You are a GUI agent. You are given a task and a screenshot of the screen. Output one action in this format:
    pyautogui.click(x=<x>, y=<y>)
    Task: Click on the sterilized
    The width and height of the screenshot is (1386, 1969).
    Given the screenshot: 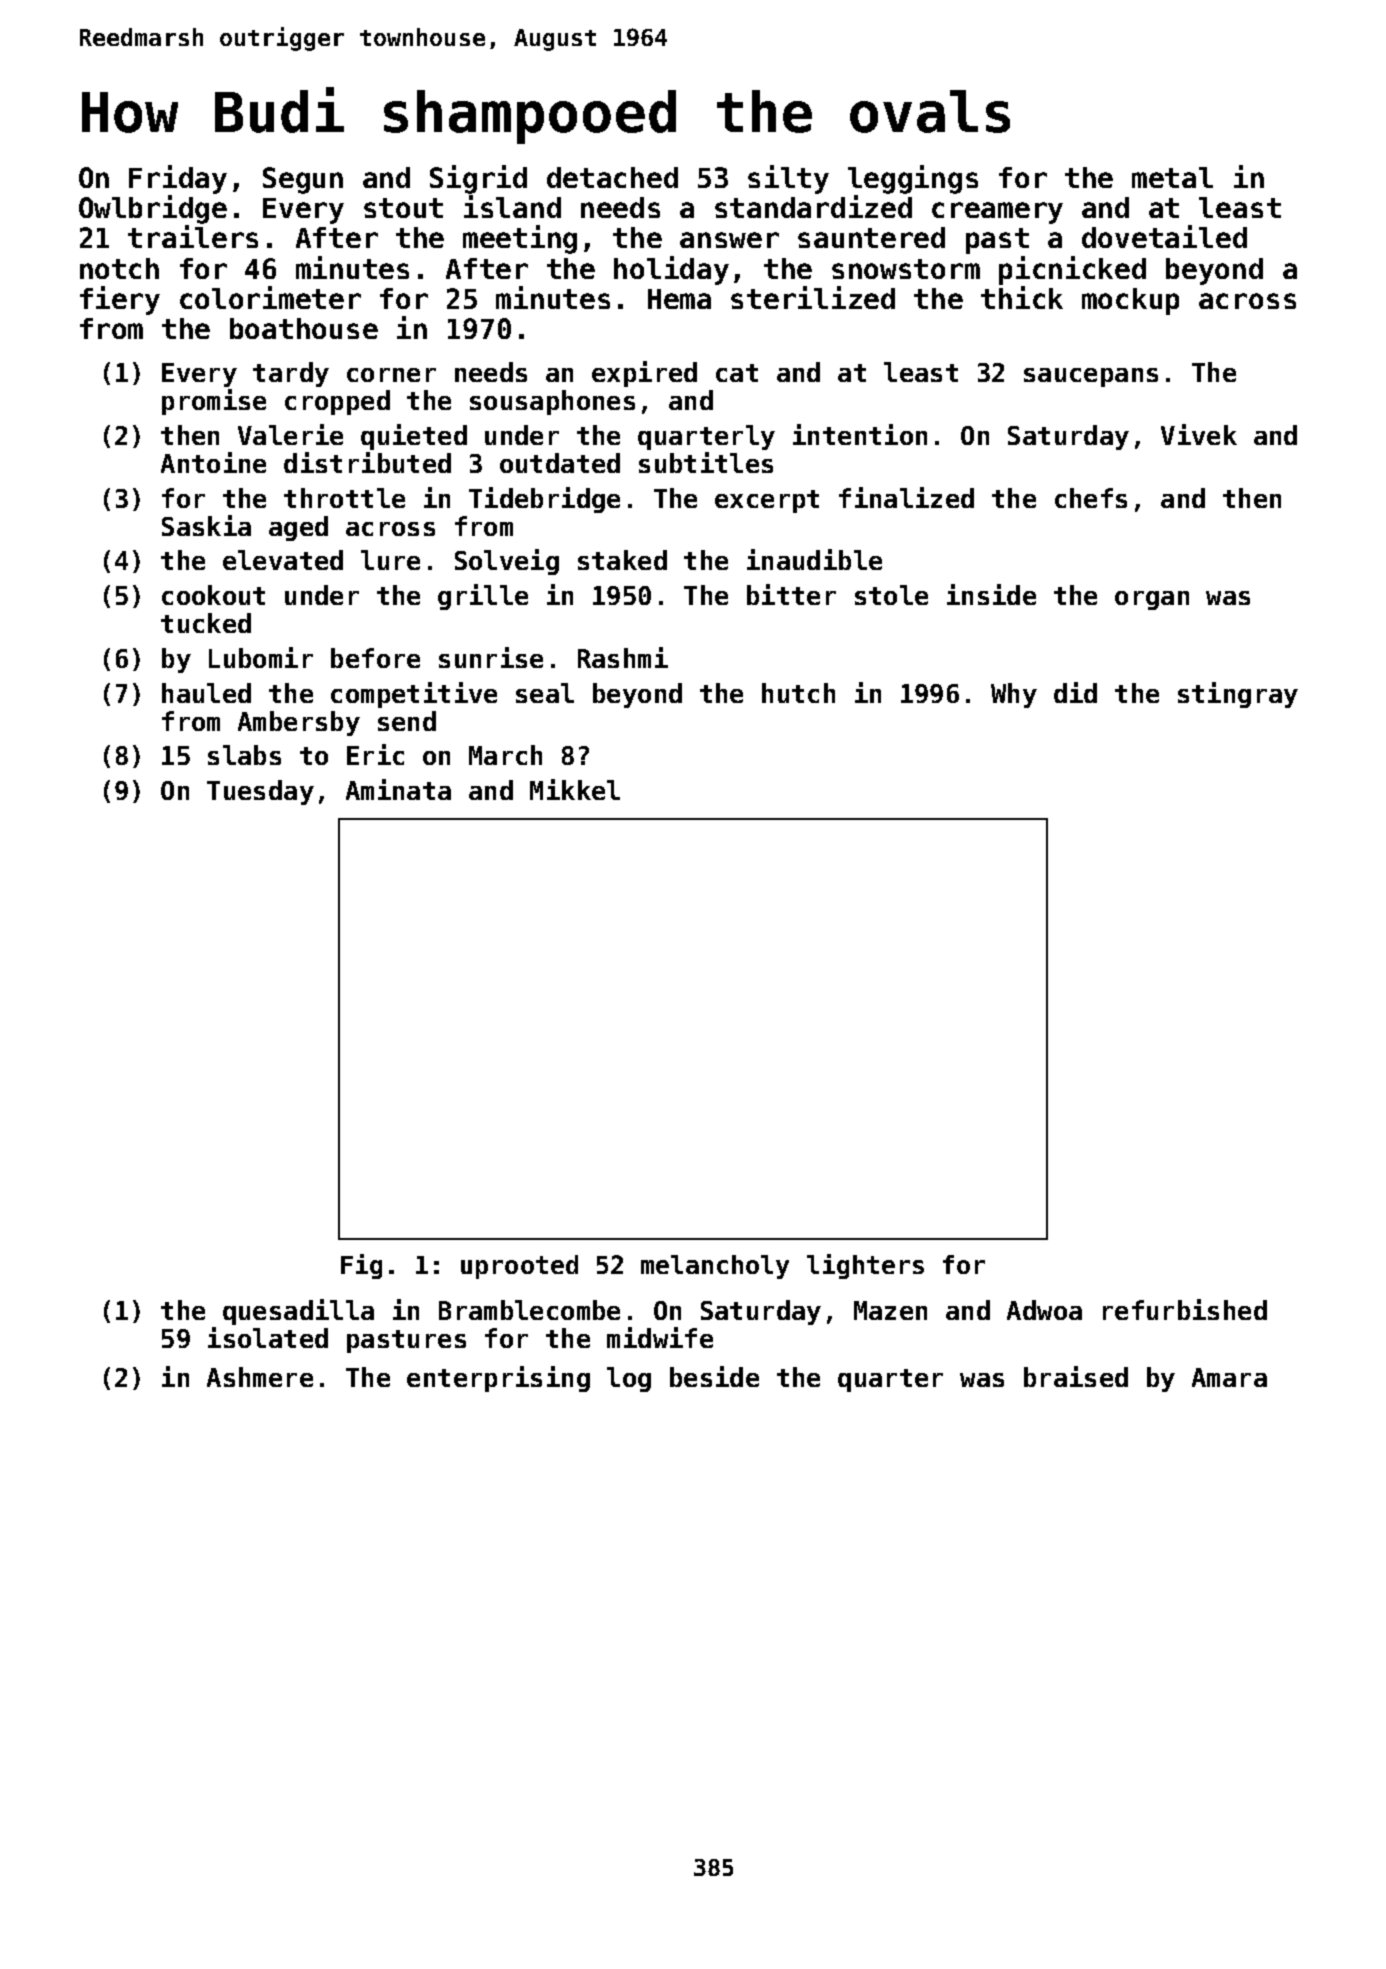 What is the action you would take?
    pyautogui.click(x=813, y=297)
